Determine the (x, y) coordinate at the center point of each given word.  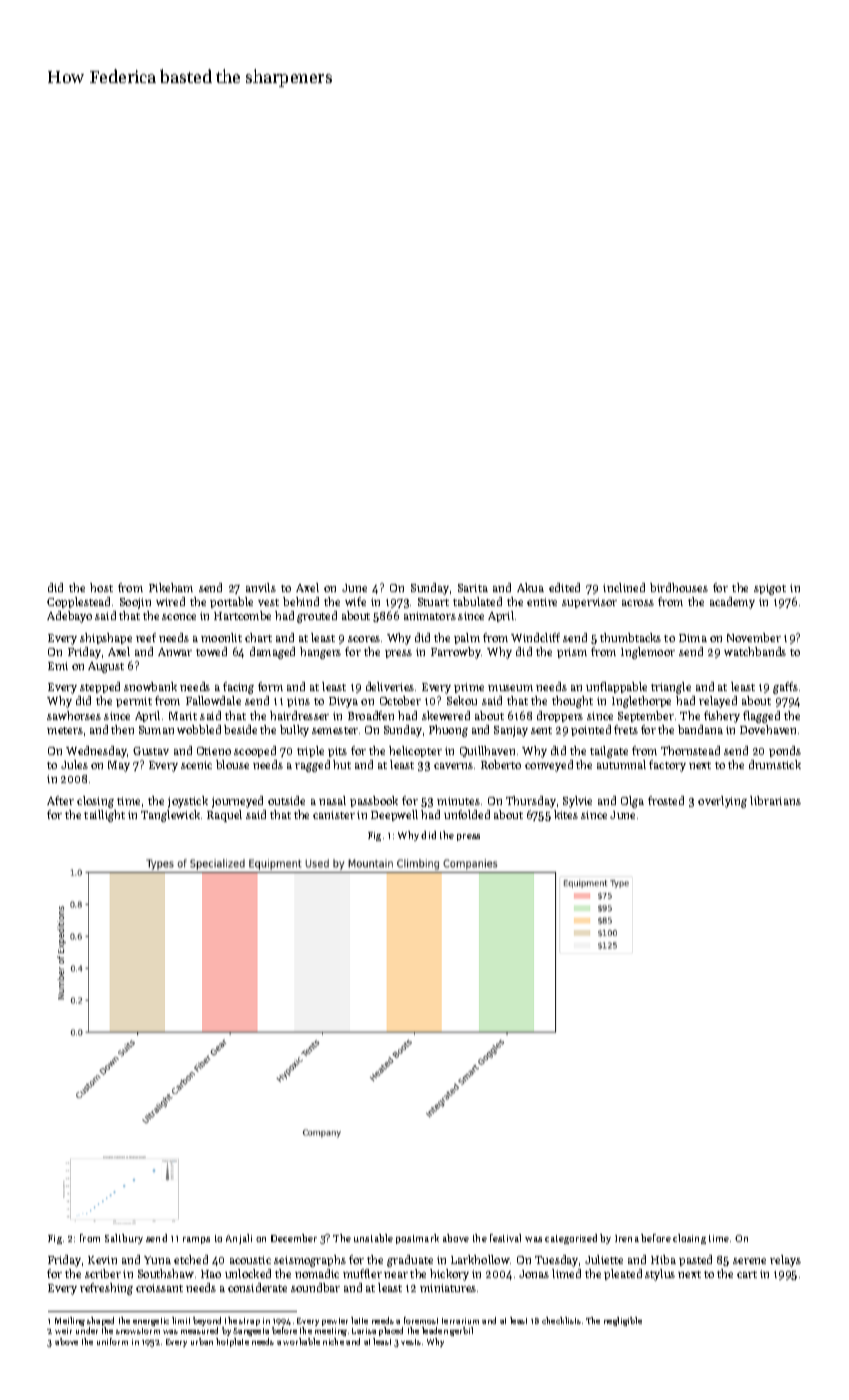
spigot (770, 589)
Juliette (604, 1259)
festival (505, 1238)
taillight (104, 816)
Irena (627, 1238)
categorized (571, 1239)
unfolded (467, 814)
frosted (666, 800)
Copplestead (78, 602)
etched (191, 1259)
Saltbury (124, 1239)
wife (355, 601)
